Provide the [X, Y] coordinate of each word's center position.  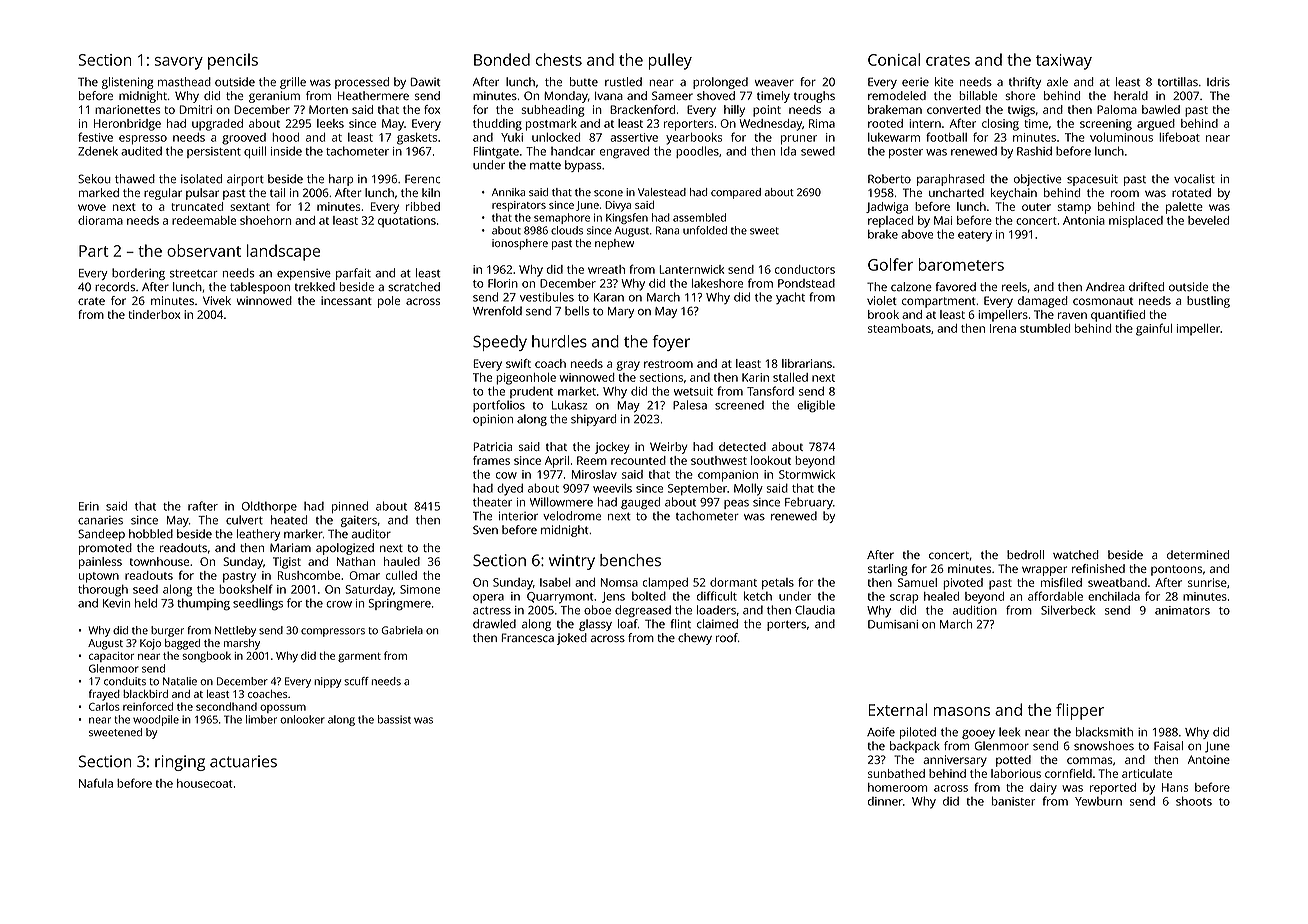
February [809, 503]
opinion [493, 420]
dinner [885, 801]
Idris [1218, 82]
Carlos [104, 706]
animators [1182, 610]
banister [1013, 801]
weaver [774, 83]
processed [362, 83]
